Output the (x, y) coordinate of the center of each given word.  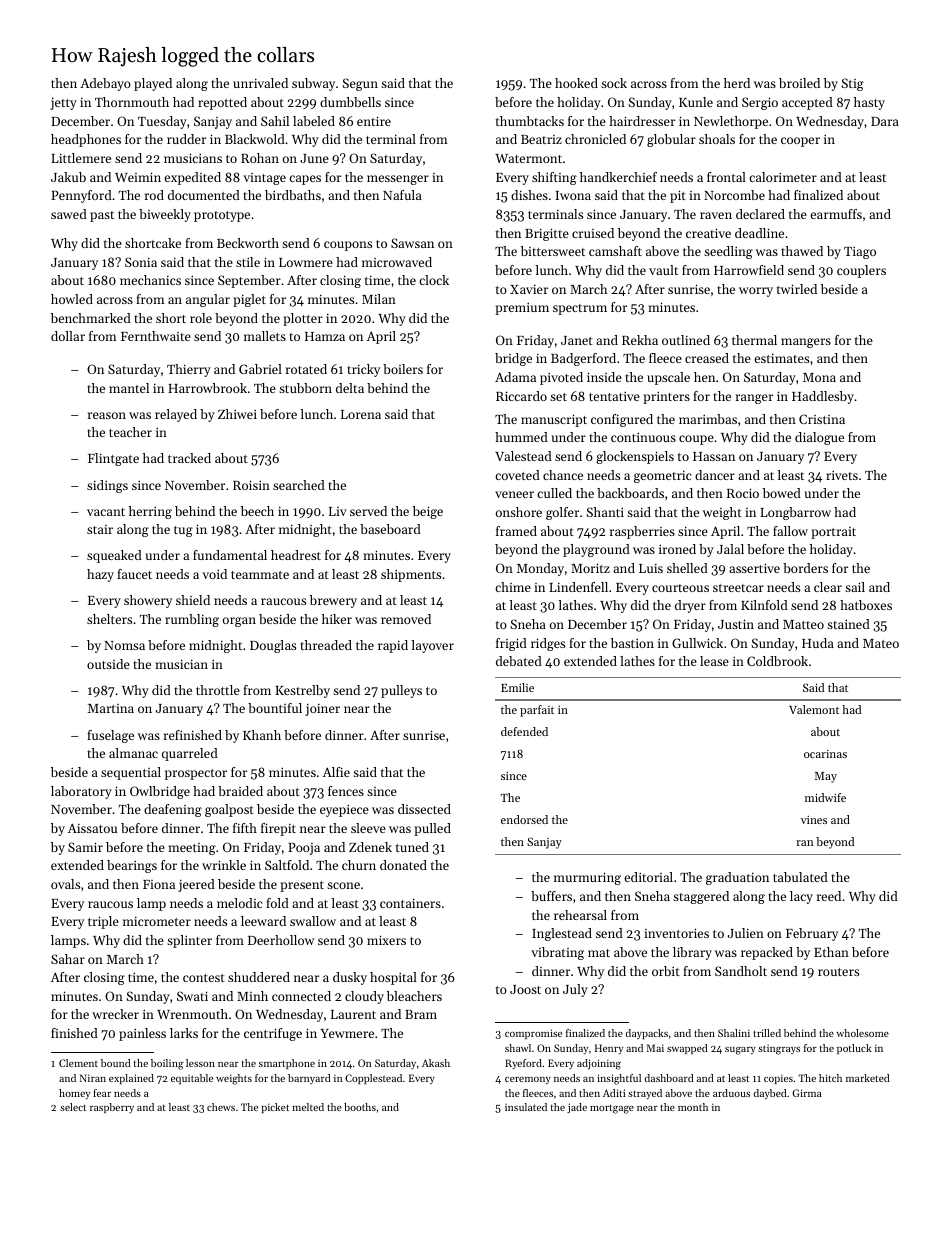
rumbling (192, 620)
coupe (696, 440)
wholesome (862, 1033)
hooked (576, 83)
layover (433, 646)
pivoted (561, 378)
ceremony (528, 1080)
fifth (245, 828)
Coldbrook (777, 661)
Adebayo (105, 84)
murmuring (587, 878)
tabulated (800, 877)
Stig (853, 84)
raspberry (112, 1108)
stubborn (305, 388)
